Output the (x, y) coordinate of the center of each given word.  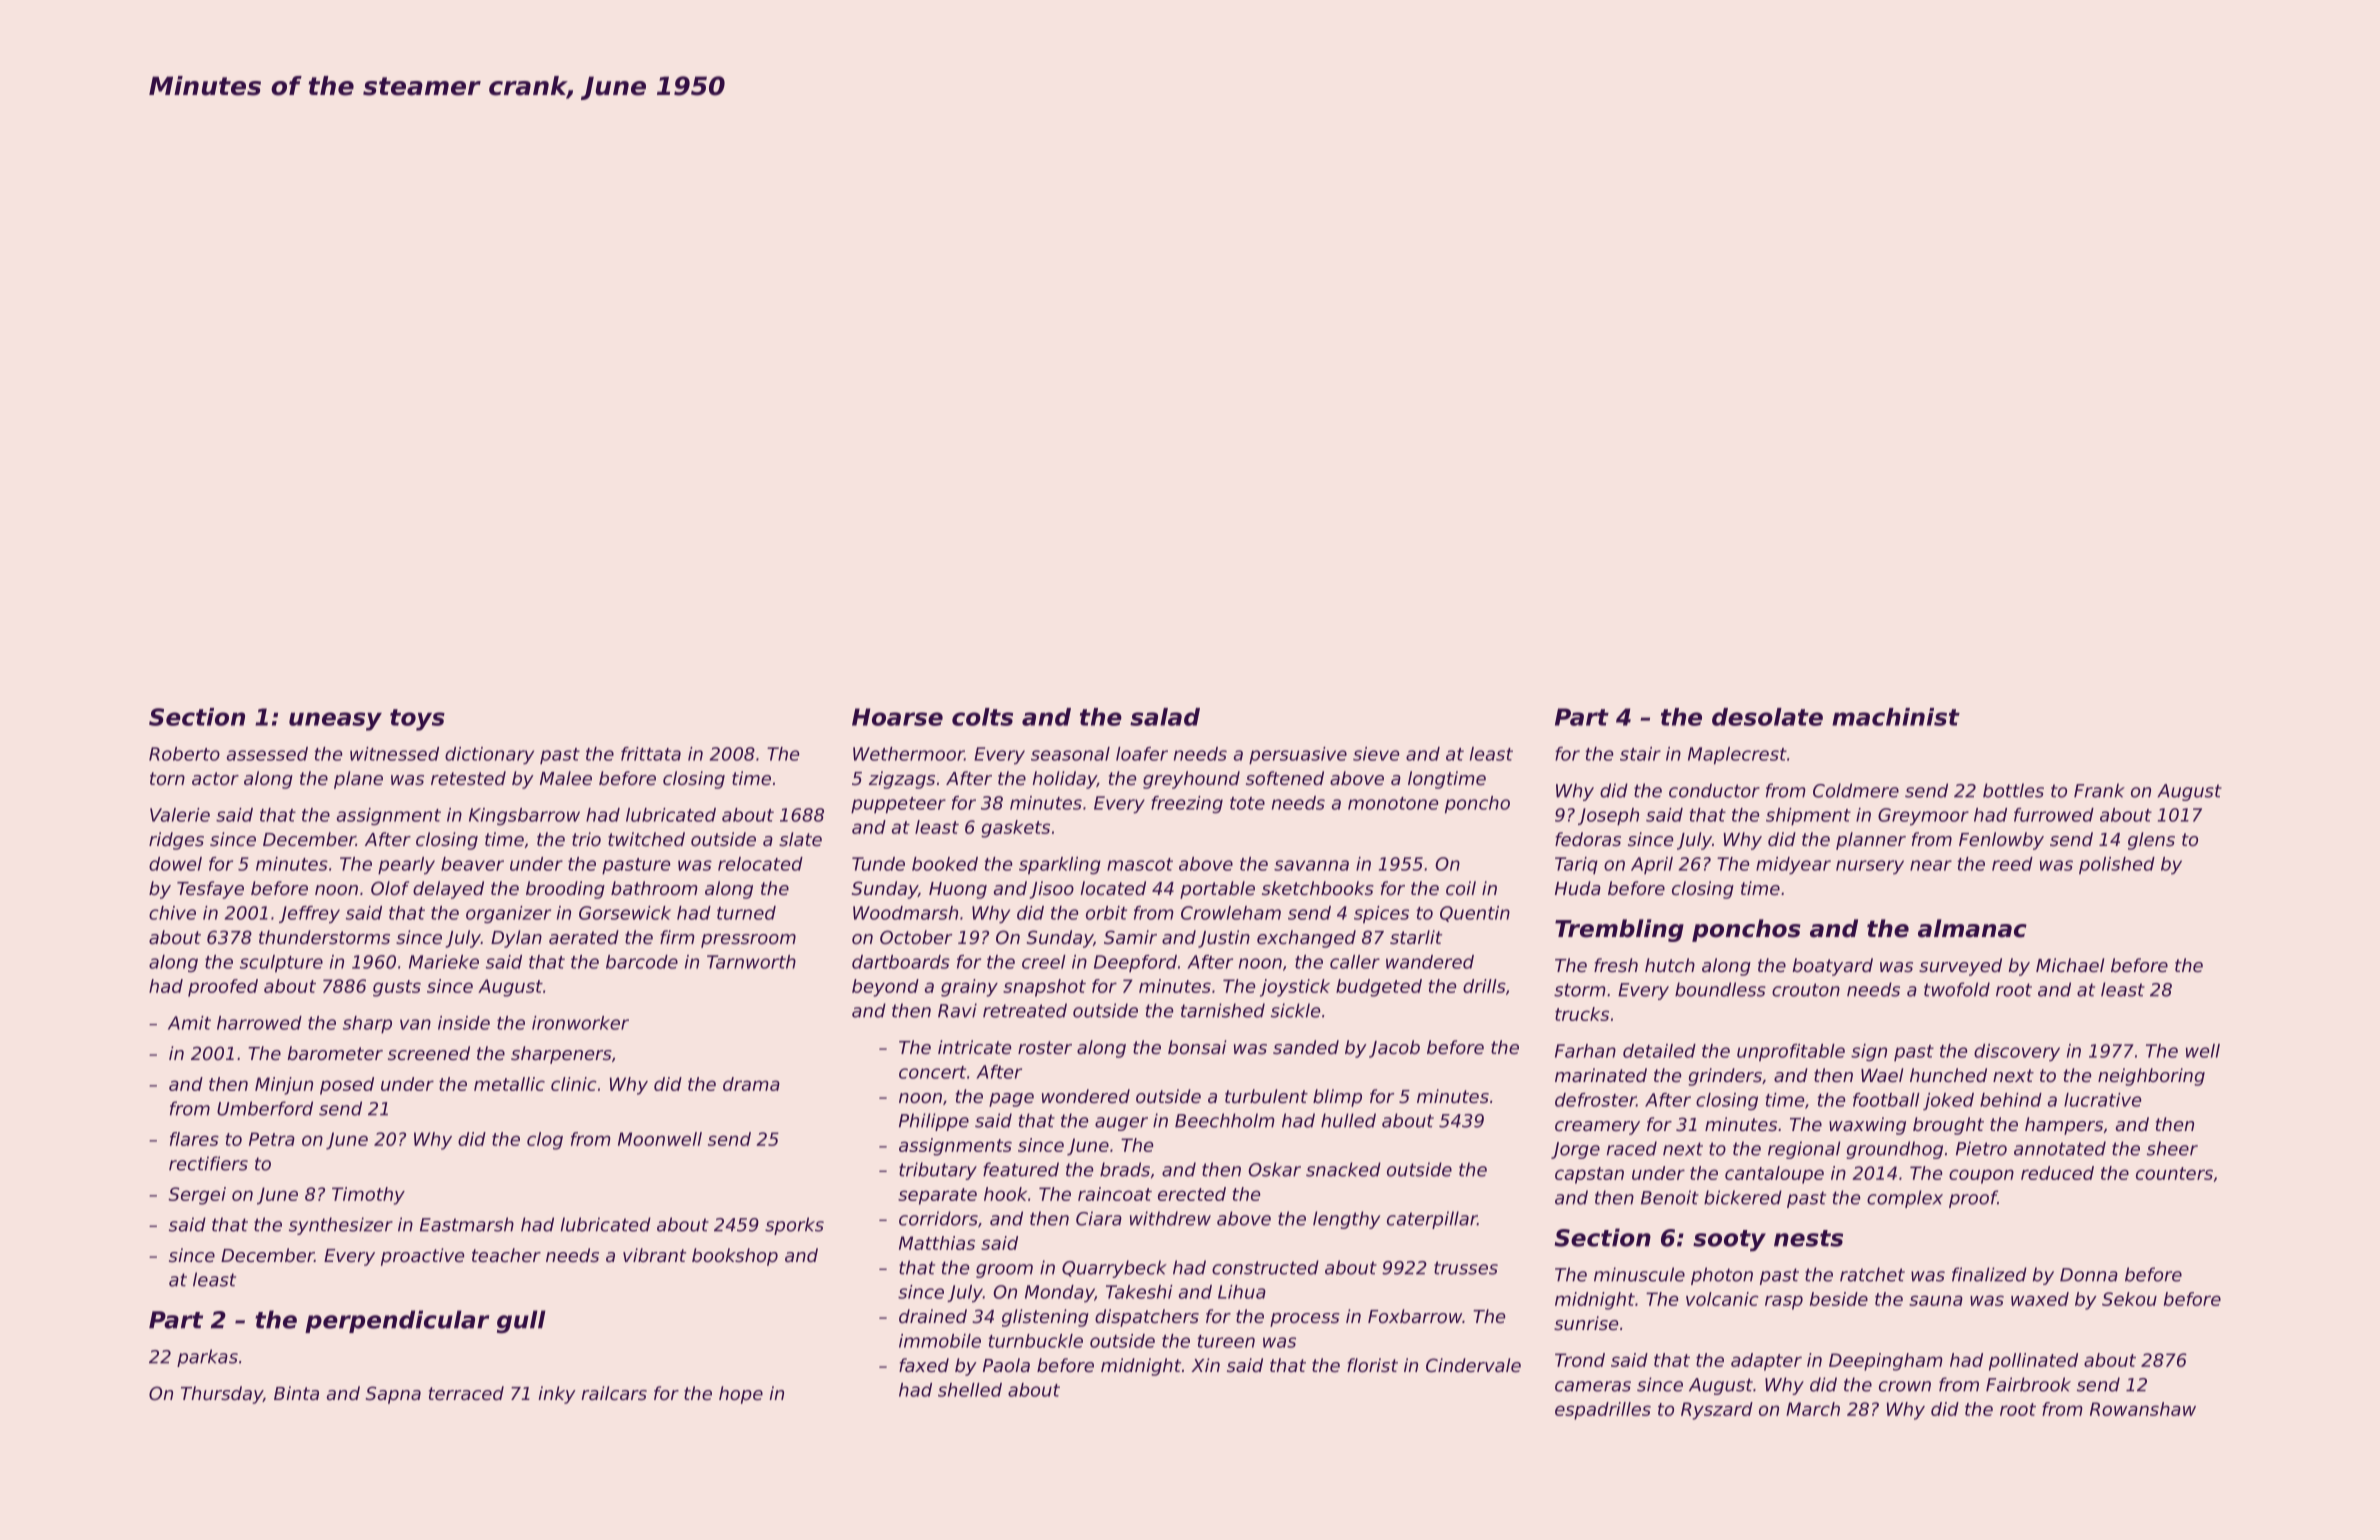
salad (1165, 717)
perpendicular (397, 1321)
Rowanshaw (2143, 1409)
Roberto (184, 754)
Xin (1205, 1365)
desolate (1767, 717)
